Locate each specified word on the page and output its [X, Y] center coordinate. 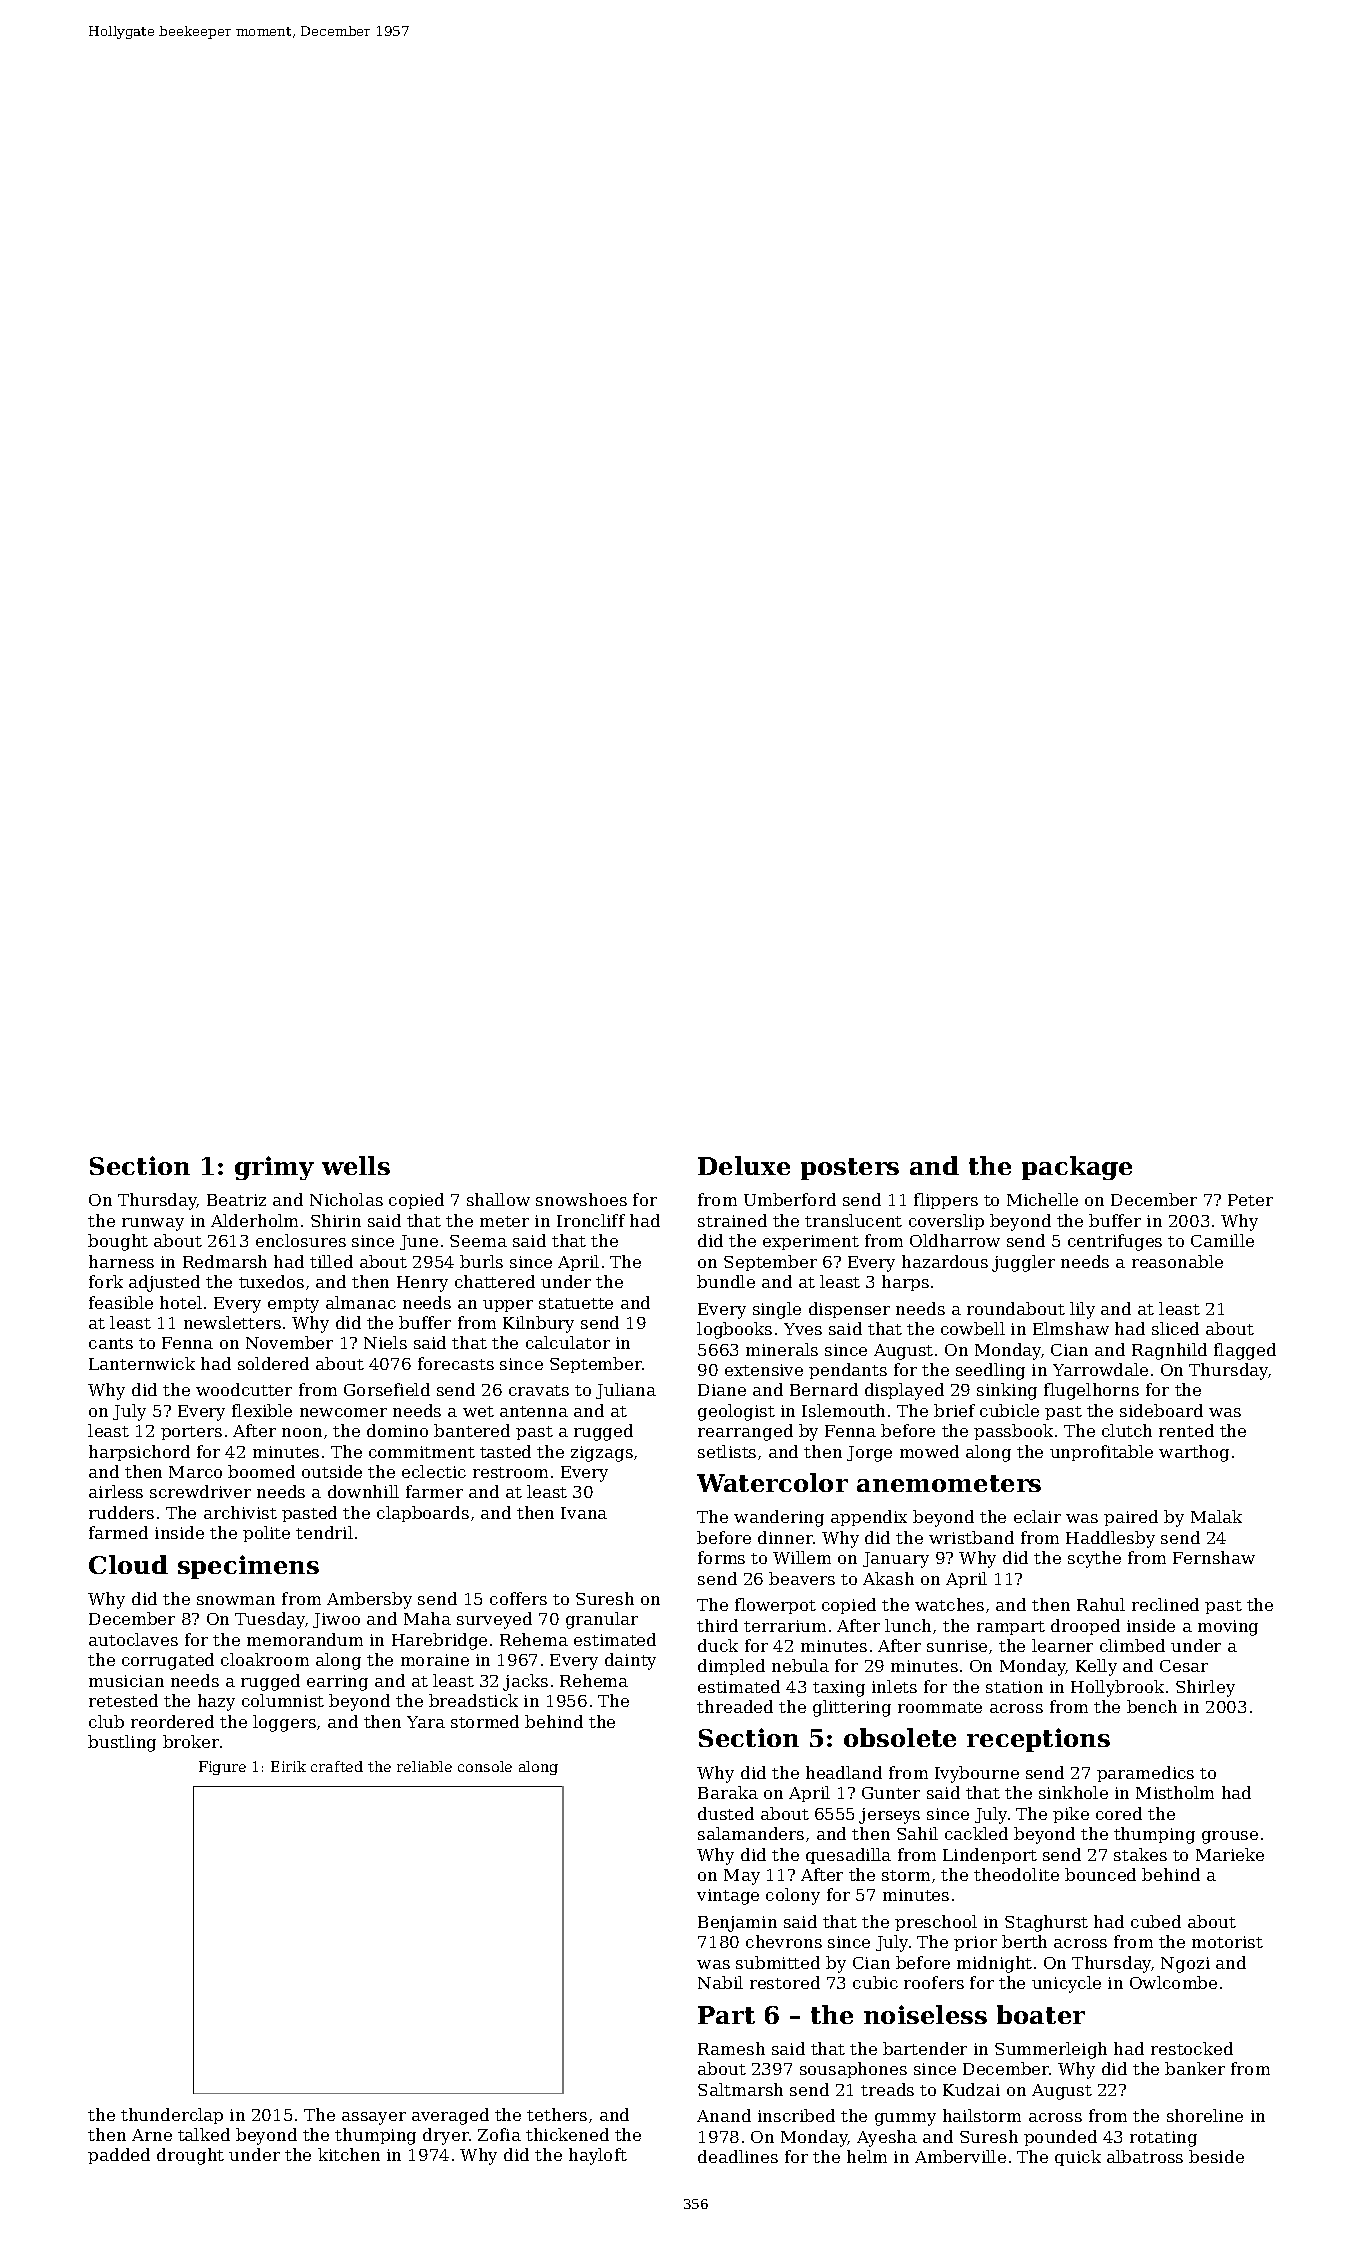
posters [850, 1169]
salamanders [751, 1833]
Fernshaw [1214, 1557]
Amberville [960, 2156]
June [419, 1242]
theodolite [1016, 1874]
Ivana [584, 1513]
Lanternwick [142, 1363]
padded [119, 2156]
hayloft [598, 2156]
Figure [222, 1768]
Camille [1222, 1240]
